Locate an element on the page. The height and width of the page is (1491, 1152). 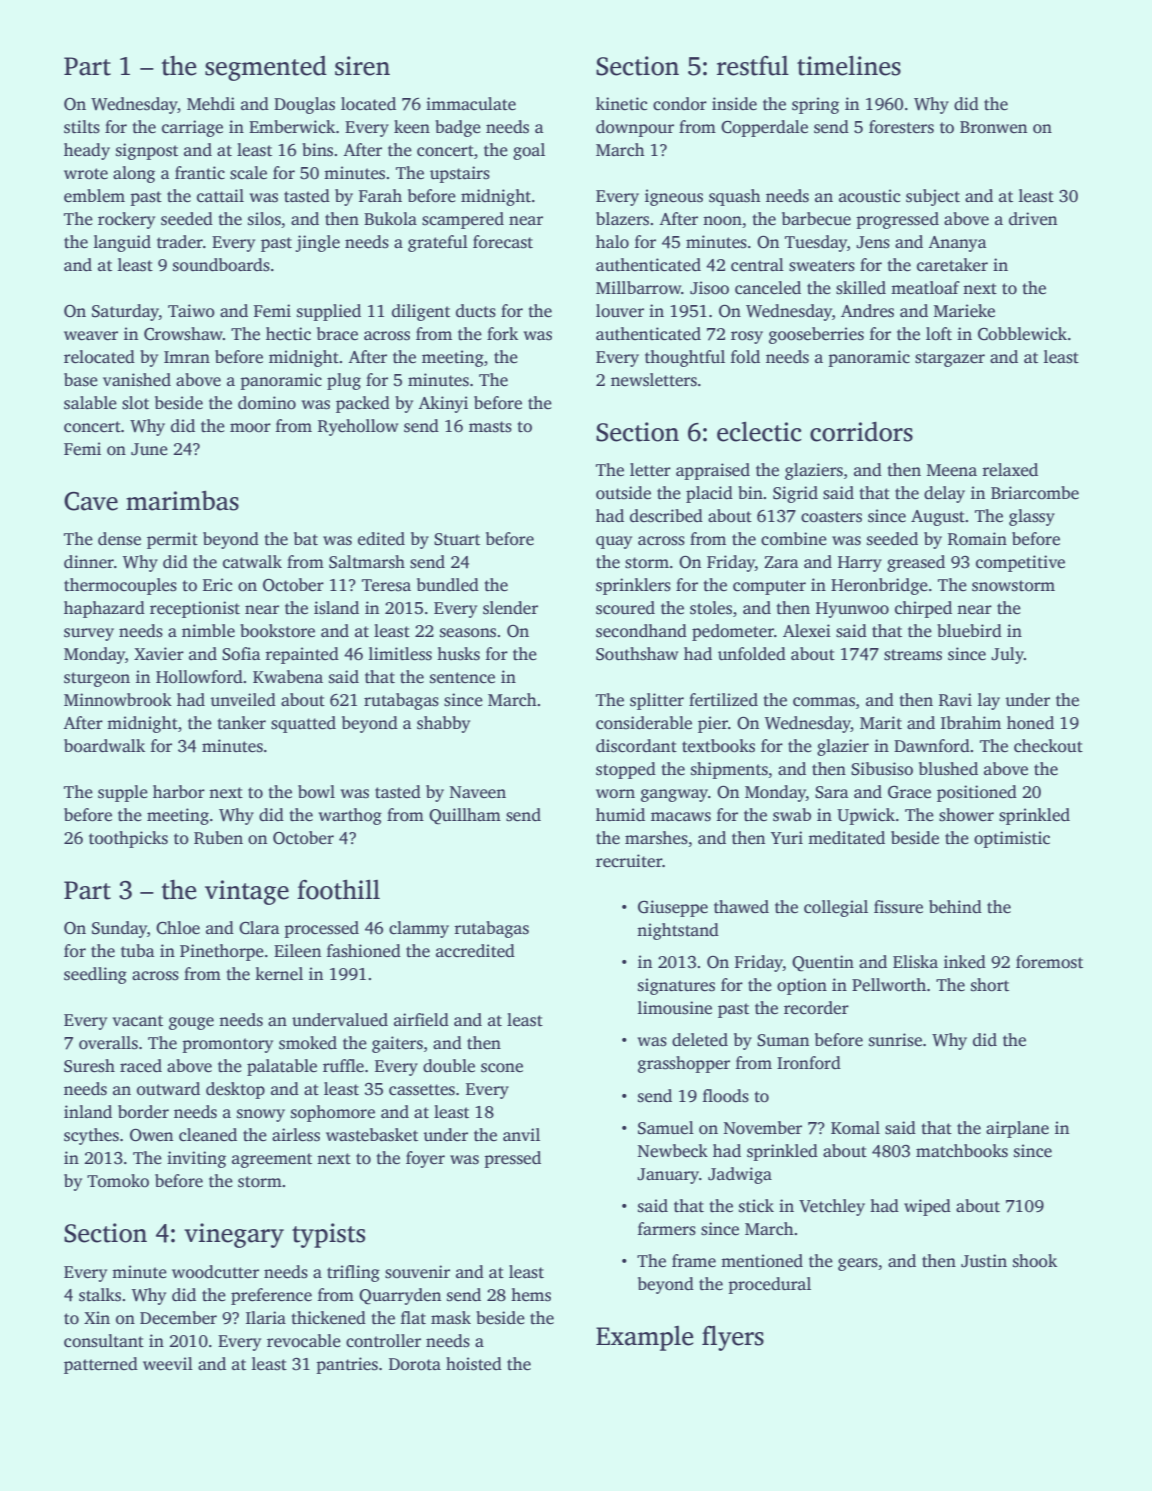
positioned is located at coordinates (977, 793).
